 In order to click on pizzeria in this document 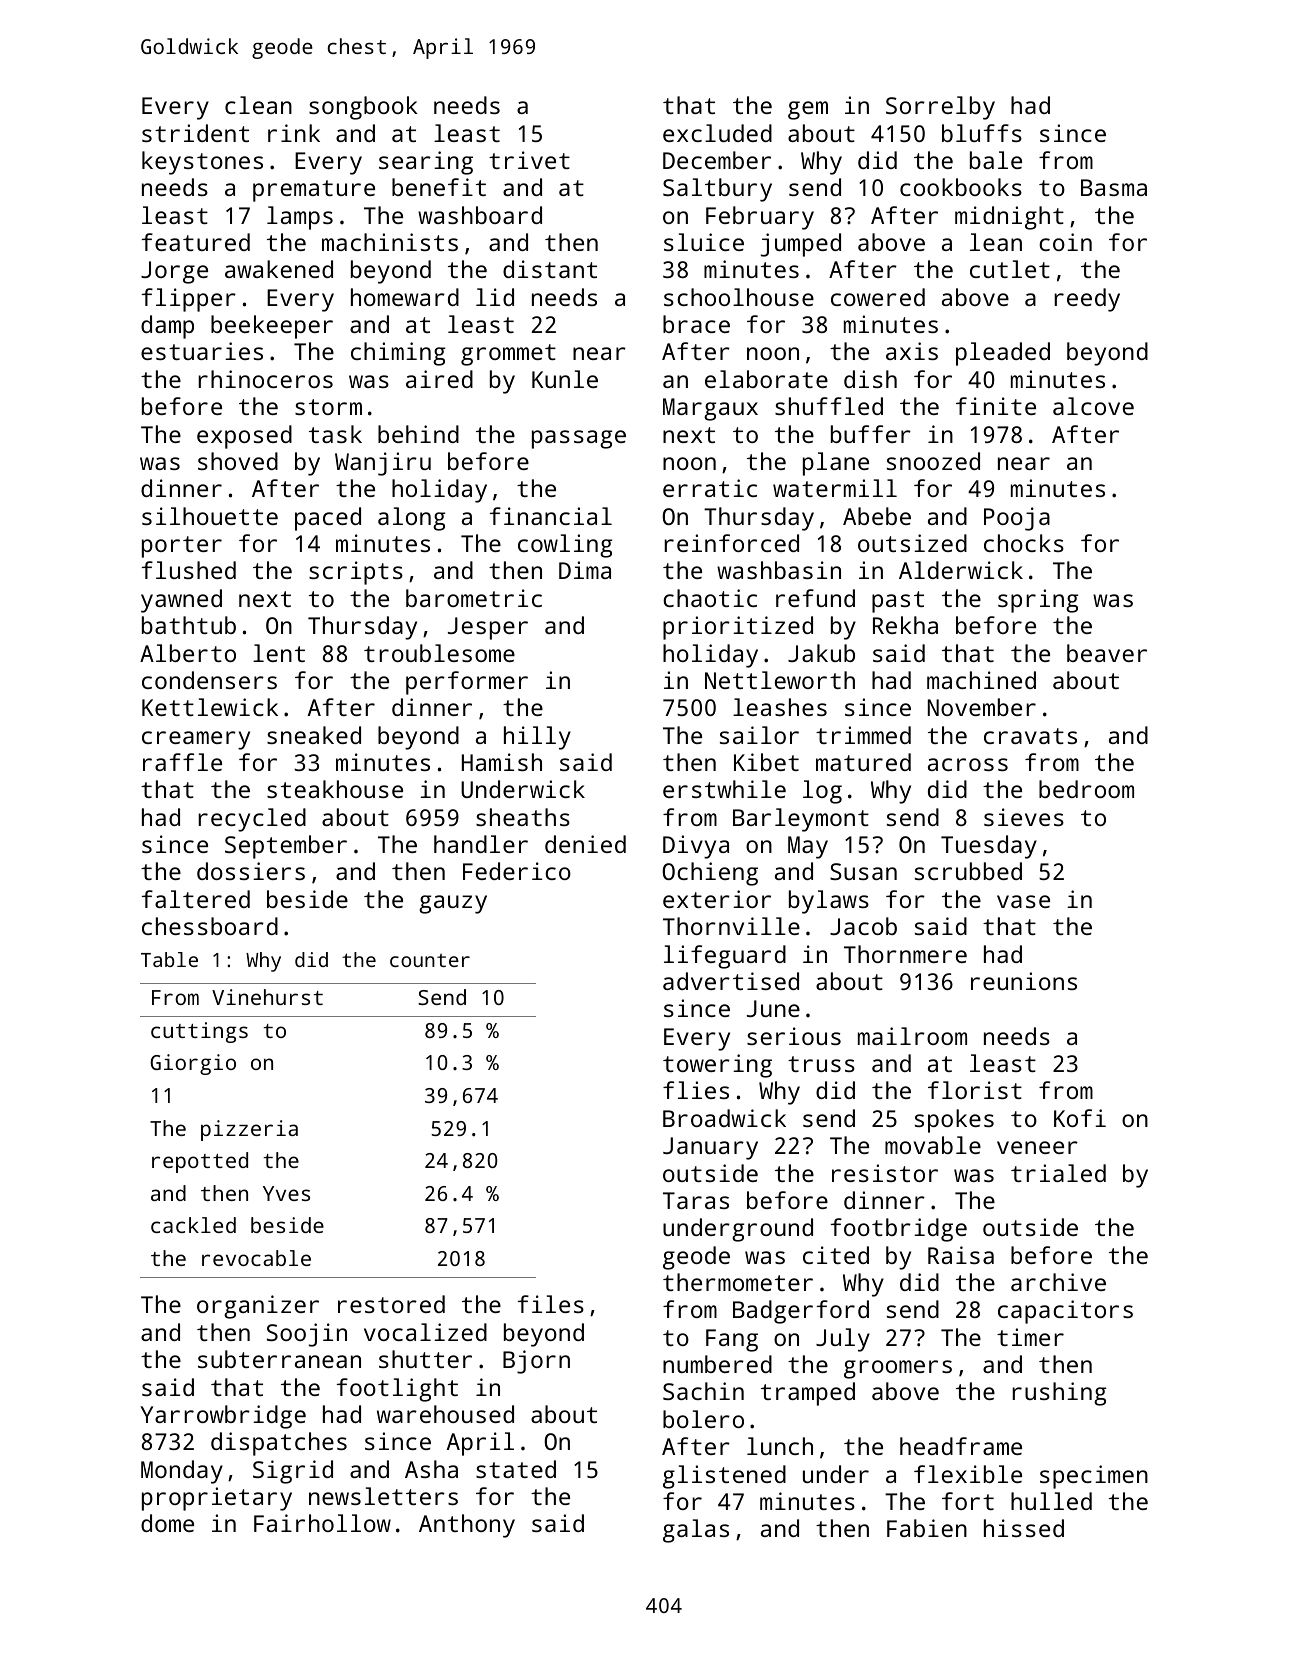, I will do `click(249, 1130)`.
